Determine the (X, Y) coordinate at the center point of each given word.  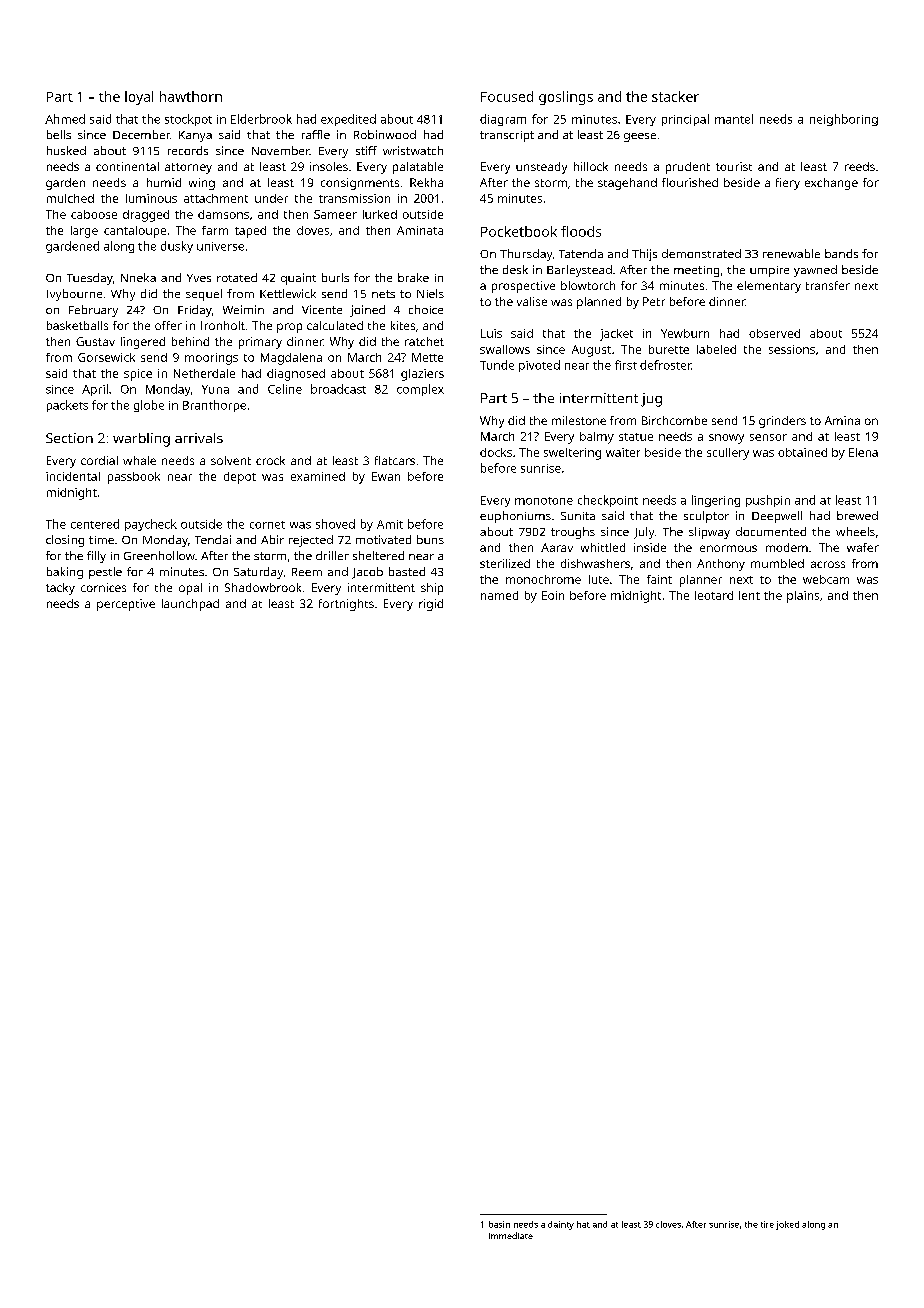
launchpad (190, 605)
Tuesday (90, 279)
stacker (675, 96)
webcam (826, 579)
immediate (511, 1235)
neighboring (844, 120)
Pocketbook (519, 231)
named (499, 595)
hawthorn (191, 96)
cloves (668, 1224)
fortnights (346, 605)
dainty (561, 1225)
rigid (431, 605)
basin (499, 1224)
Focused (507, 96)
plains (803, 597)
